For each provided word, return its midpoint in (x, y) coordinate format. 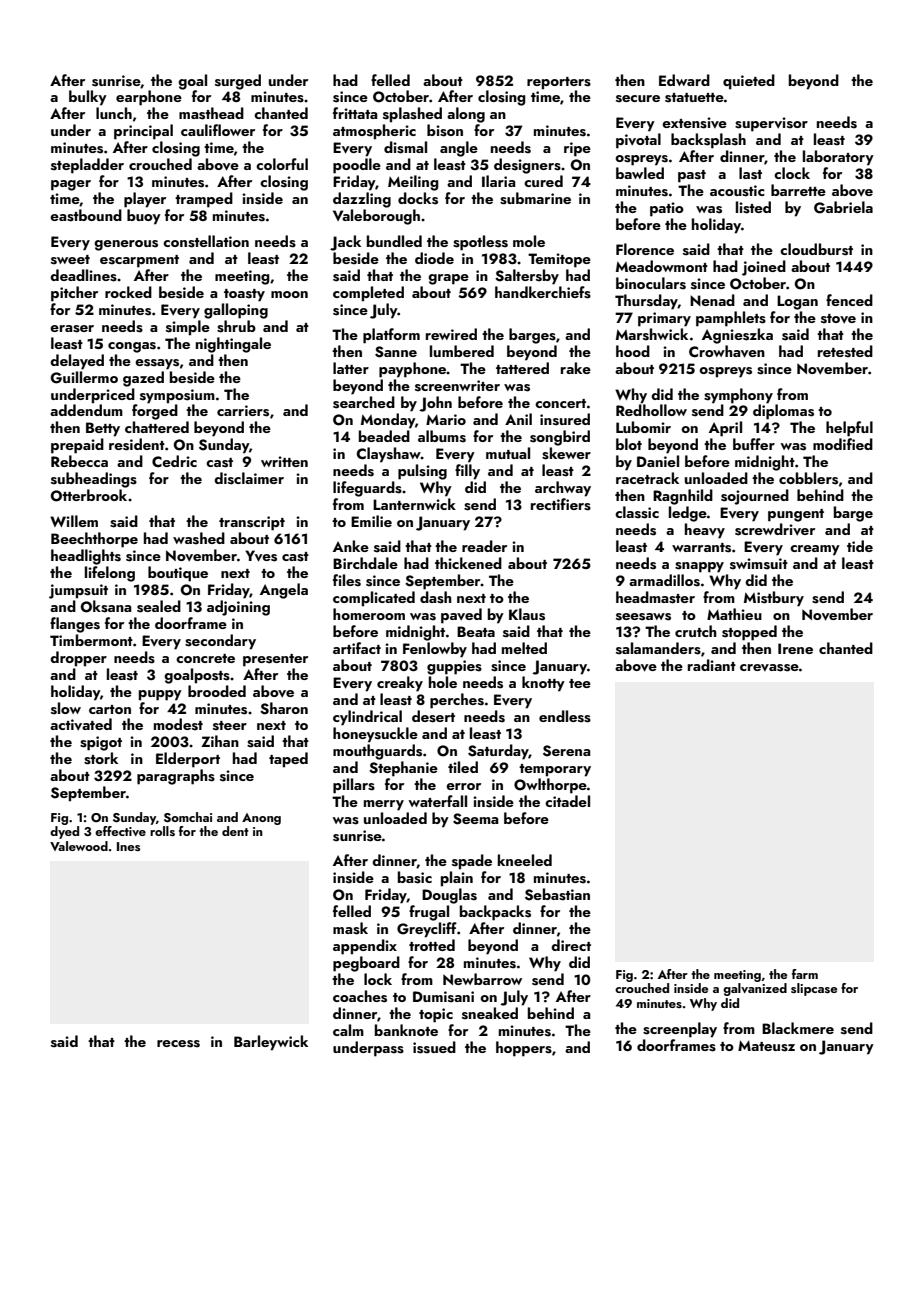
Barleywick (271, 1043)
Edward (684, 80)
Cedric (174, 461)
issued (434, 1047)
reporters (559, 83)
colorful (282, 164)
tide (860, 546)
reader (484, 546)
